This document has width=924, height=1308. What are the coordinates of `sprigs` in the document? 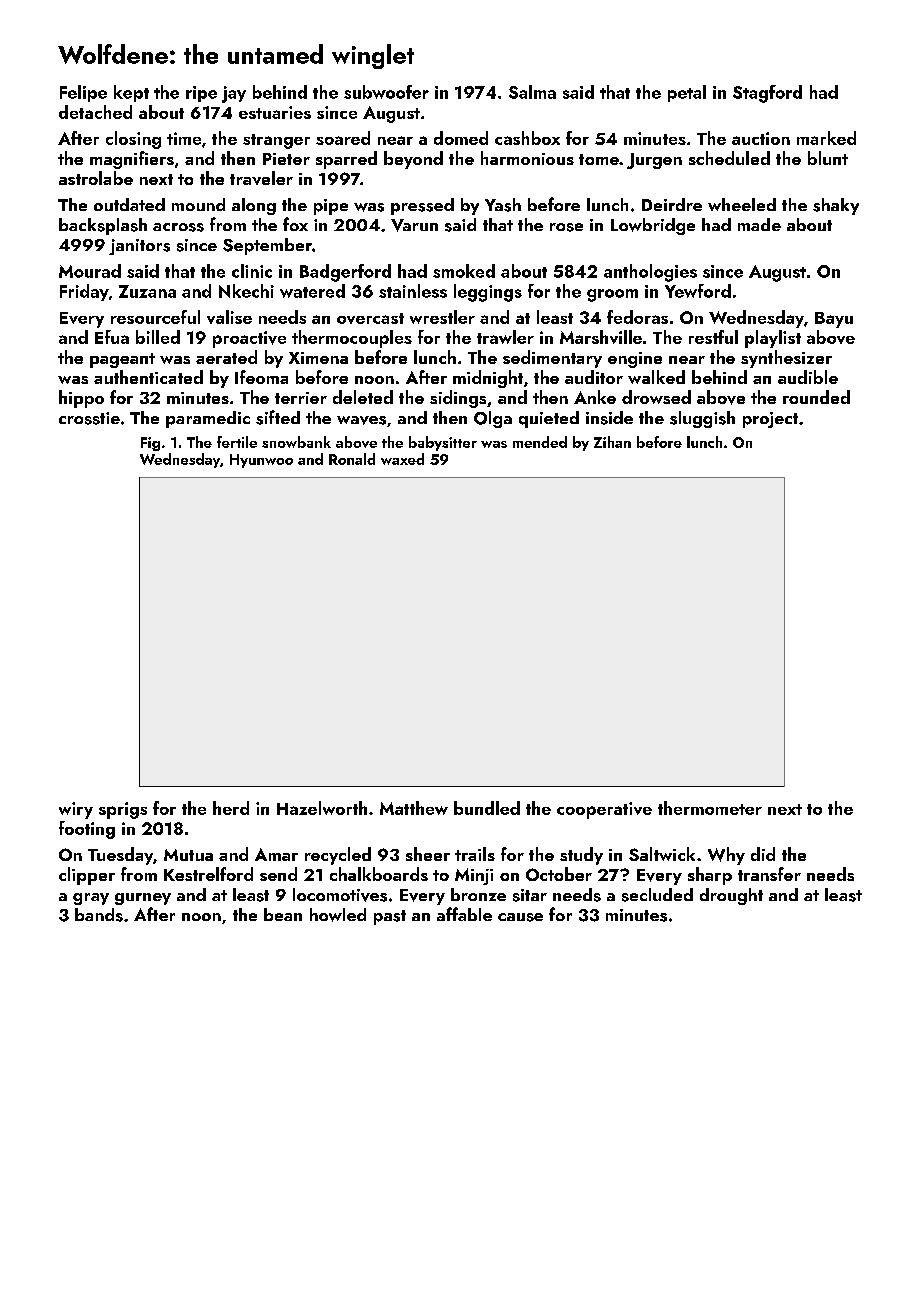 It's located at (123, 810).
